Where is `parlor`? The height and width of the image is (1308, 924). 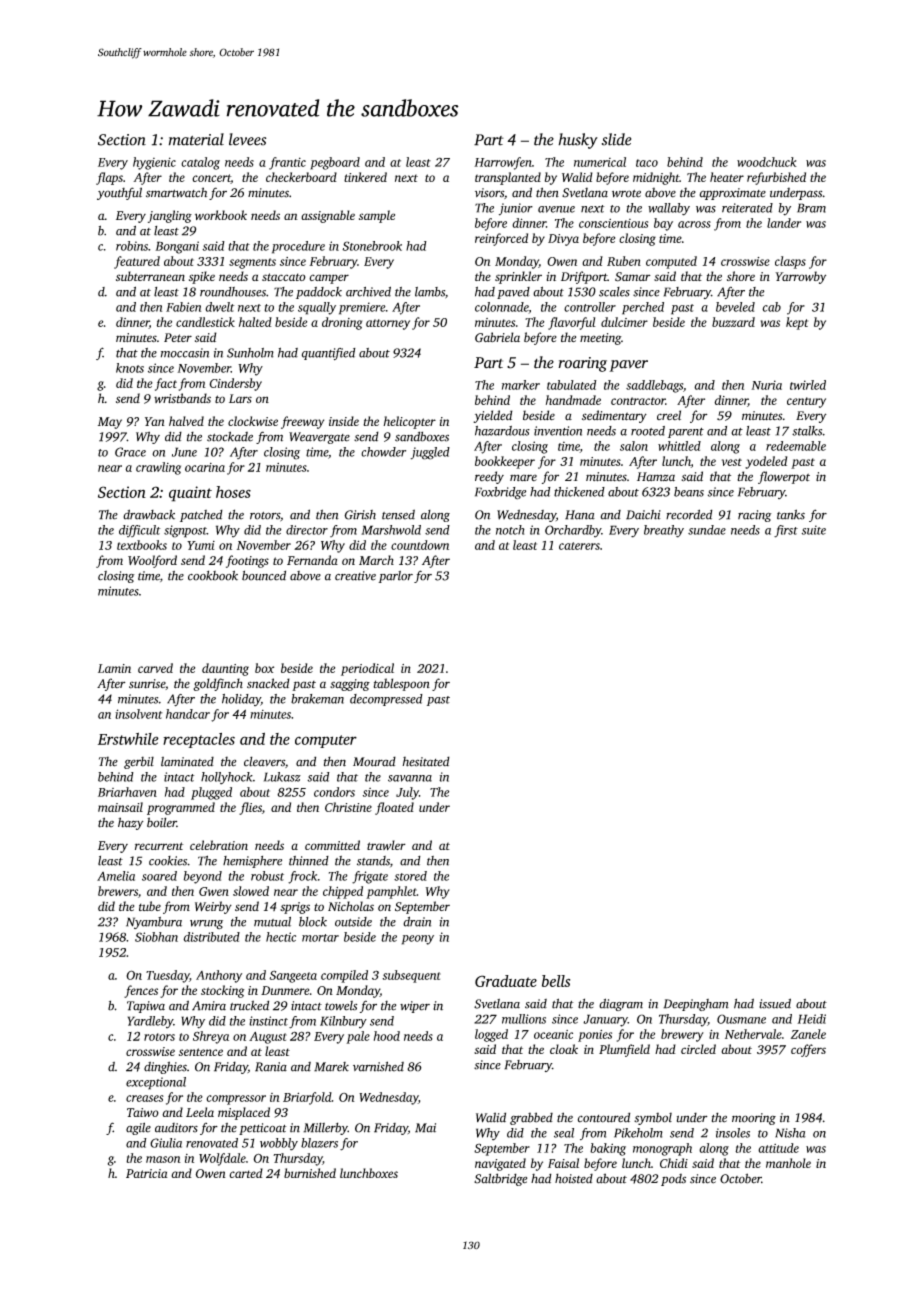 parlor is located at coordinates (395, 577).
